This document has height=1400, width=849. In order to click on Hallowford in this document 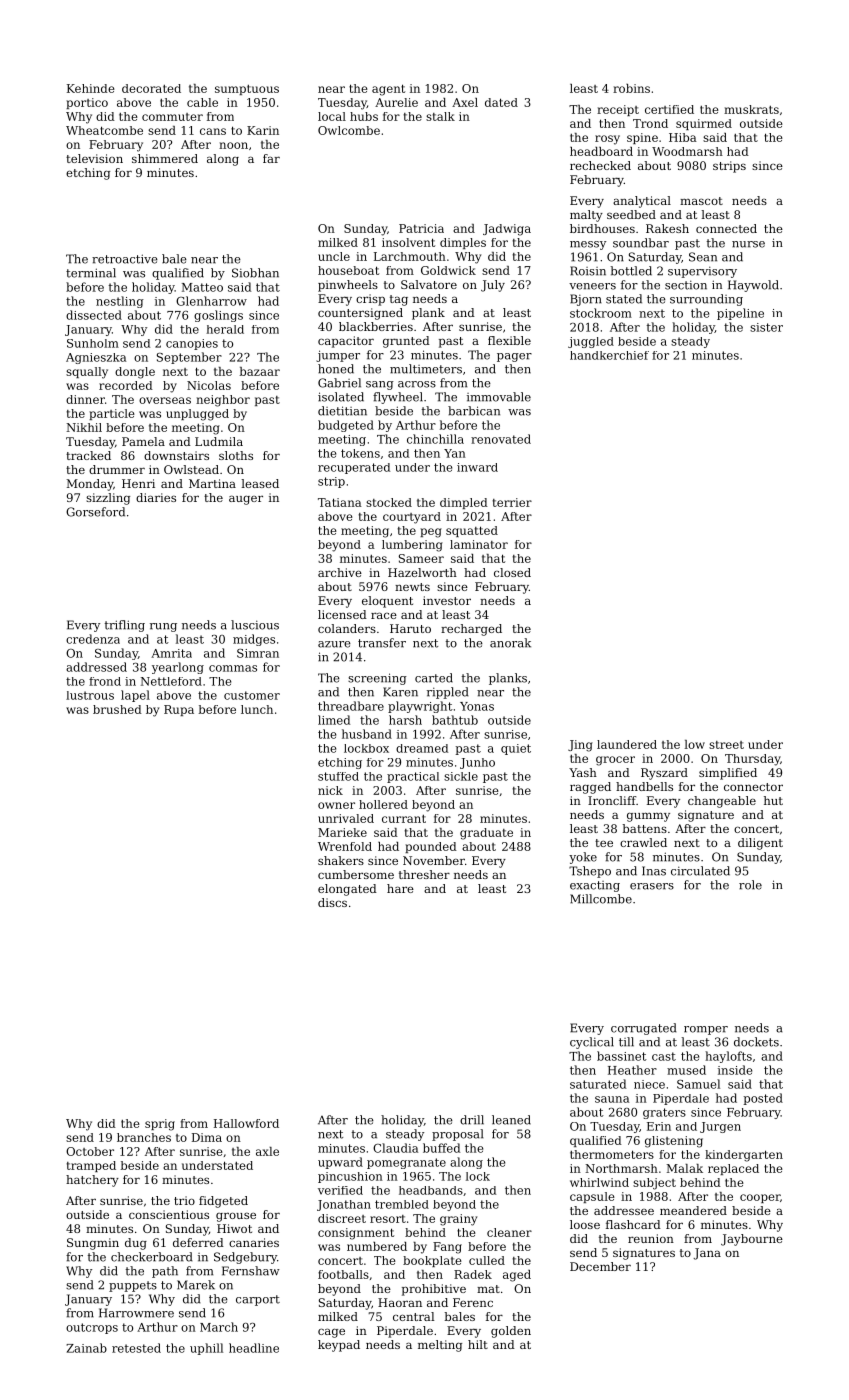, I will do `click(246, 1123)`.
